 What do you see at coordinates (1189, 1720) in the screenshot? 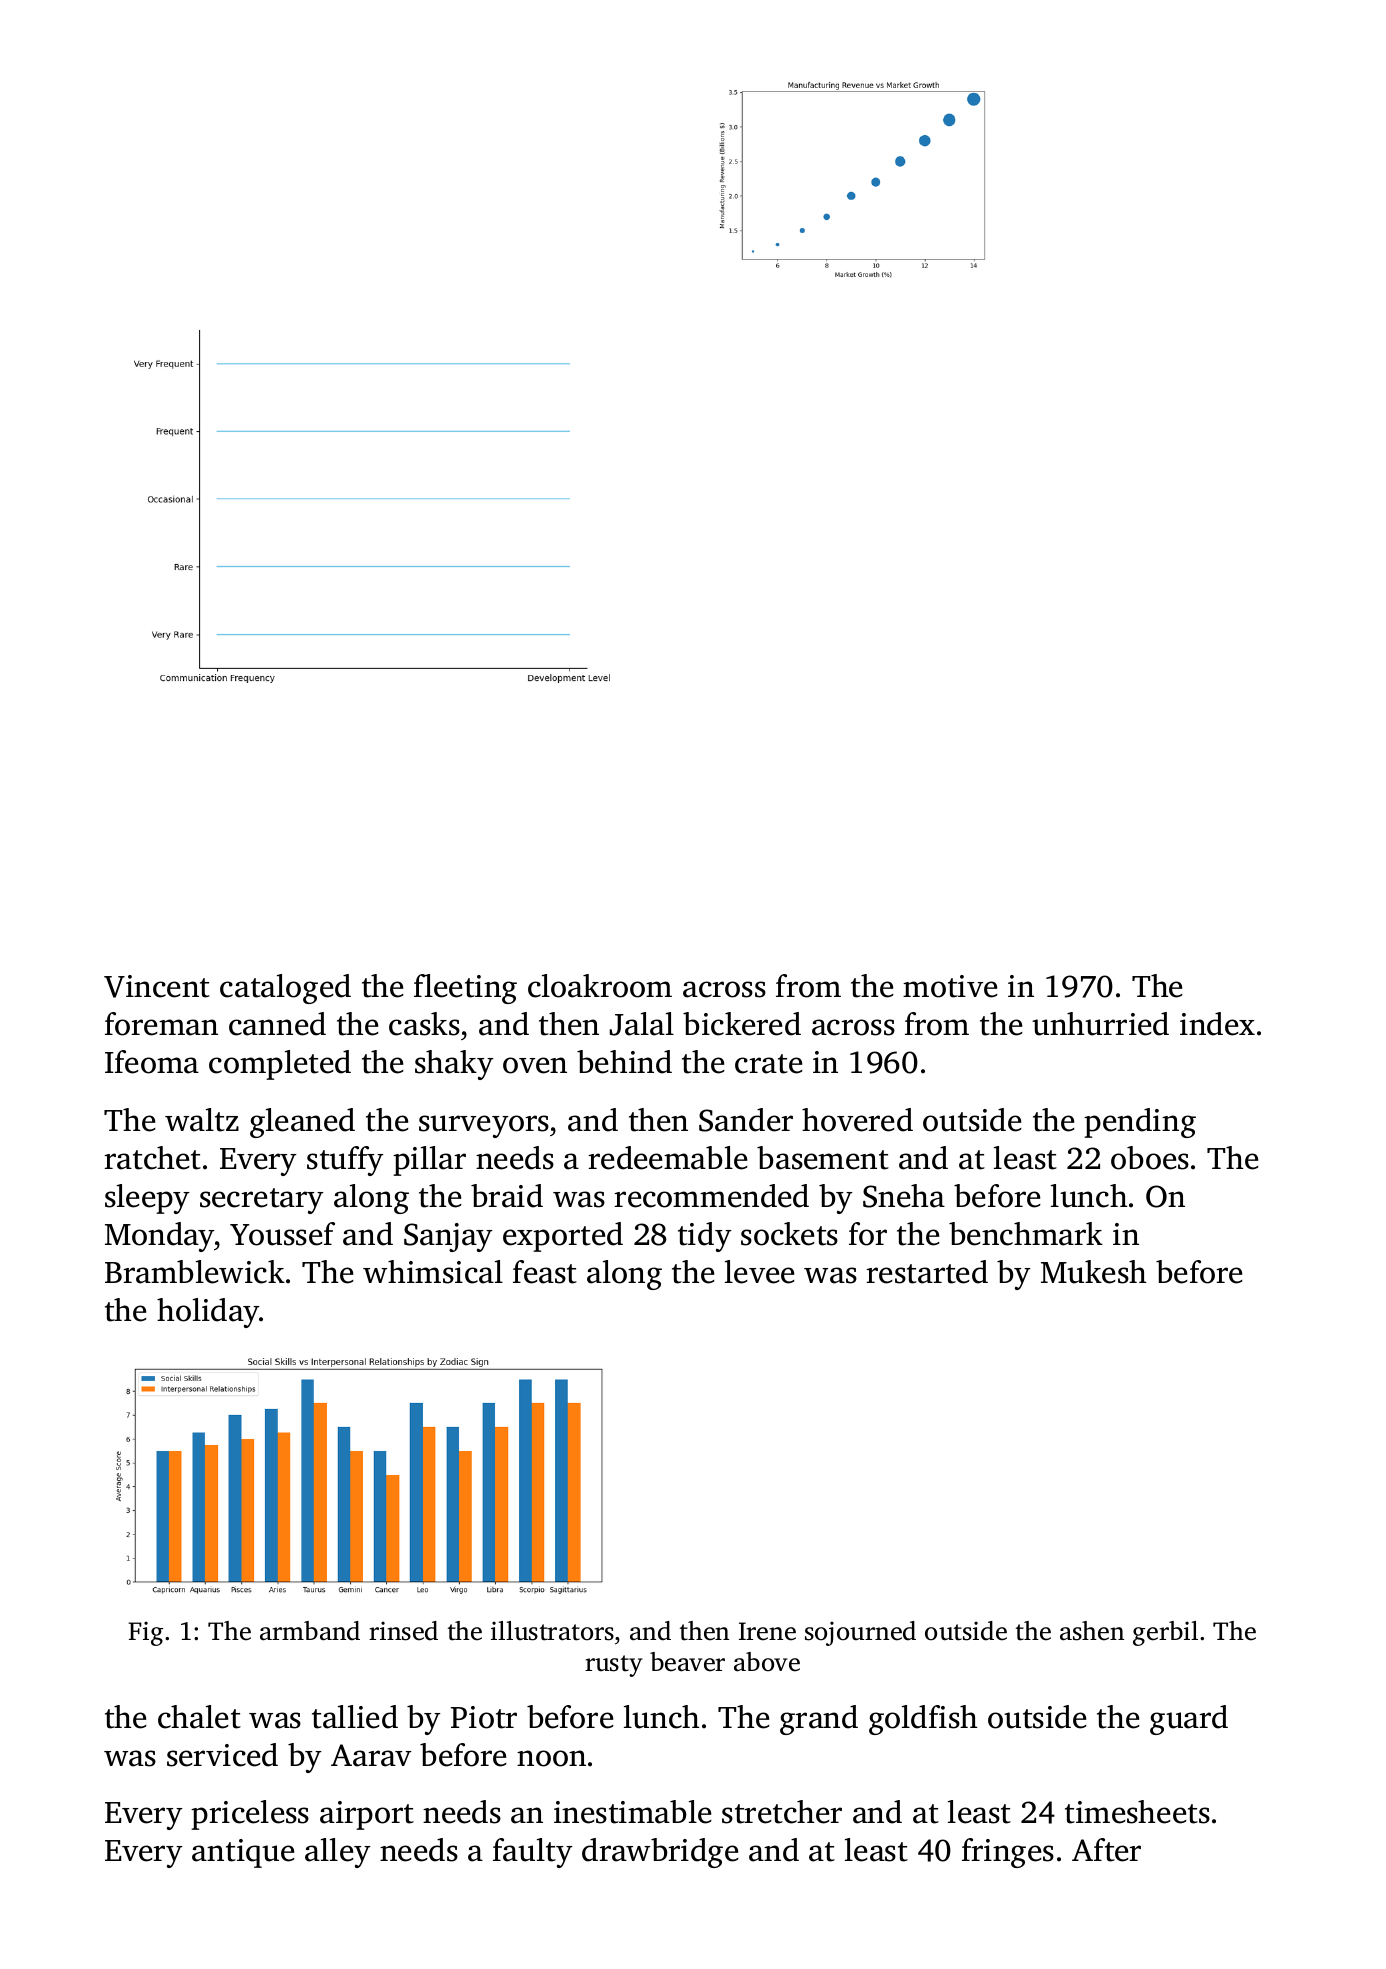
I see `guard` at bounding box center [1189, 1720].
